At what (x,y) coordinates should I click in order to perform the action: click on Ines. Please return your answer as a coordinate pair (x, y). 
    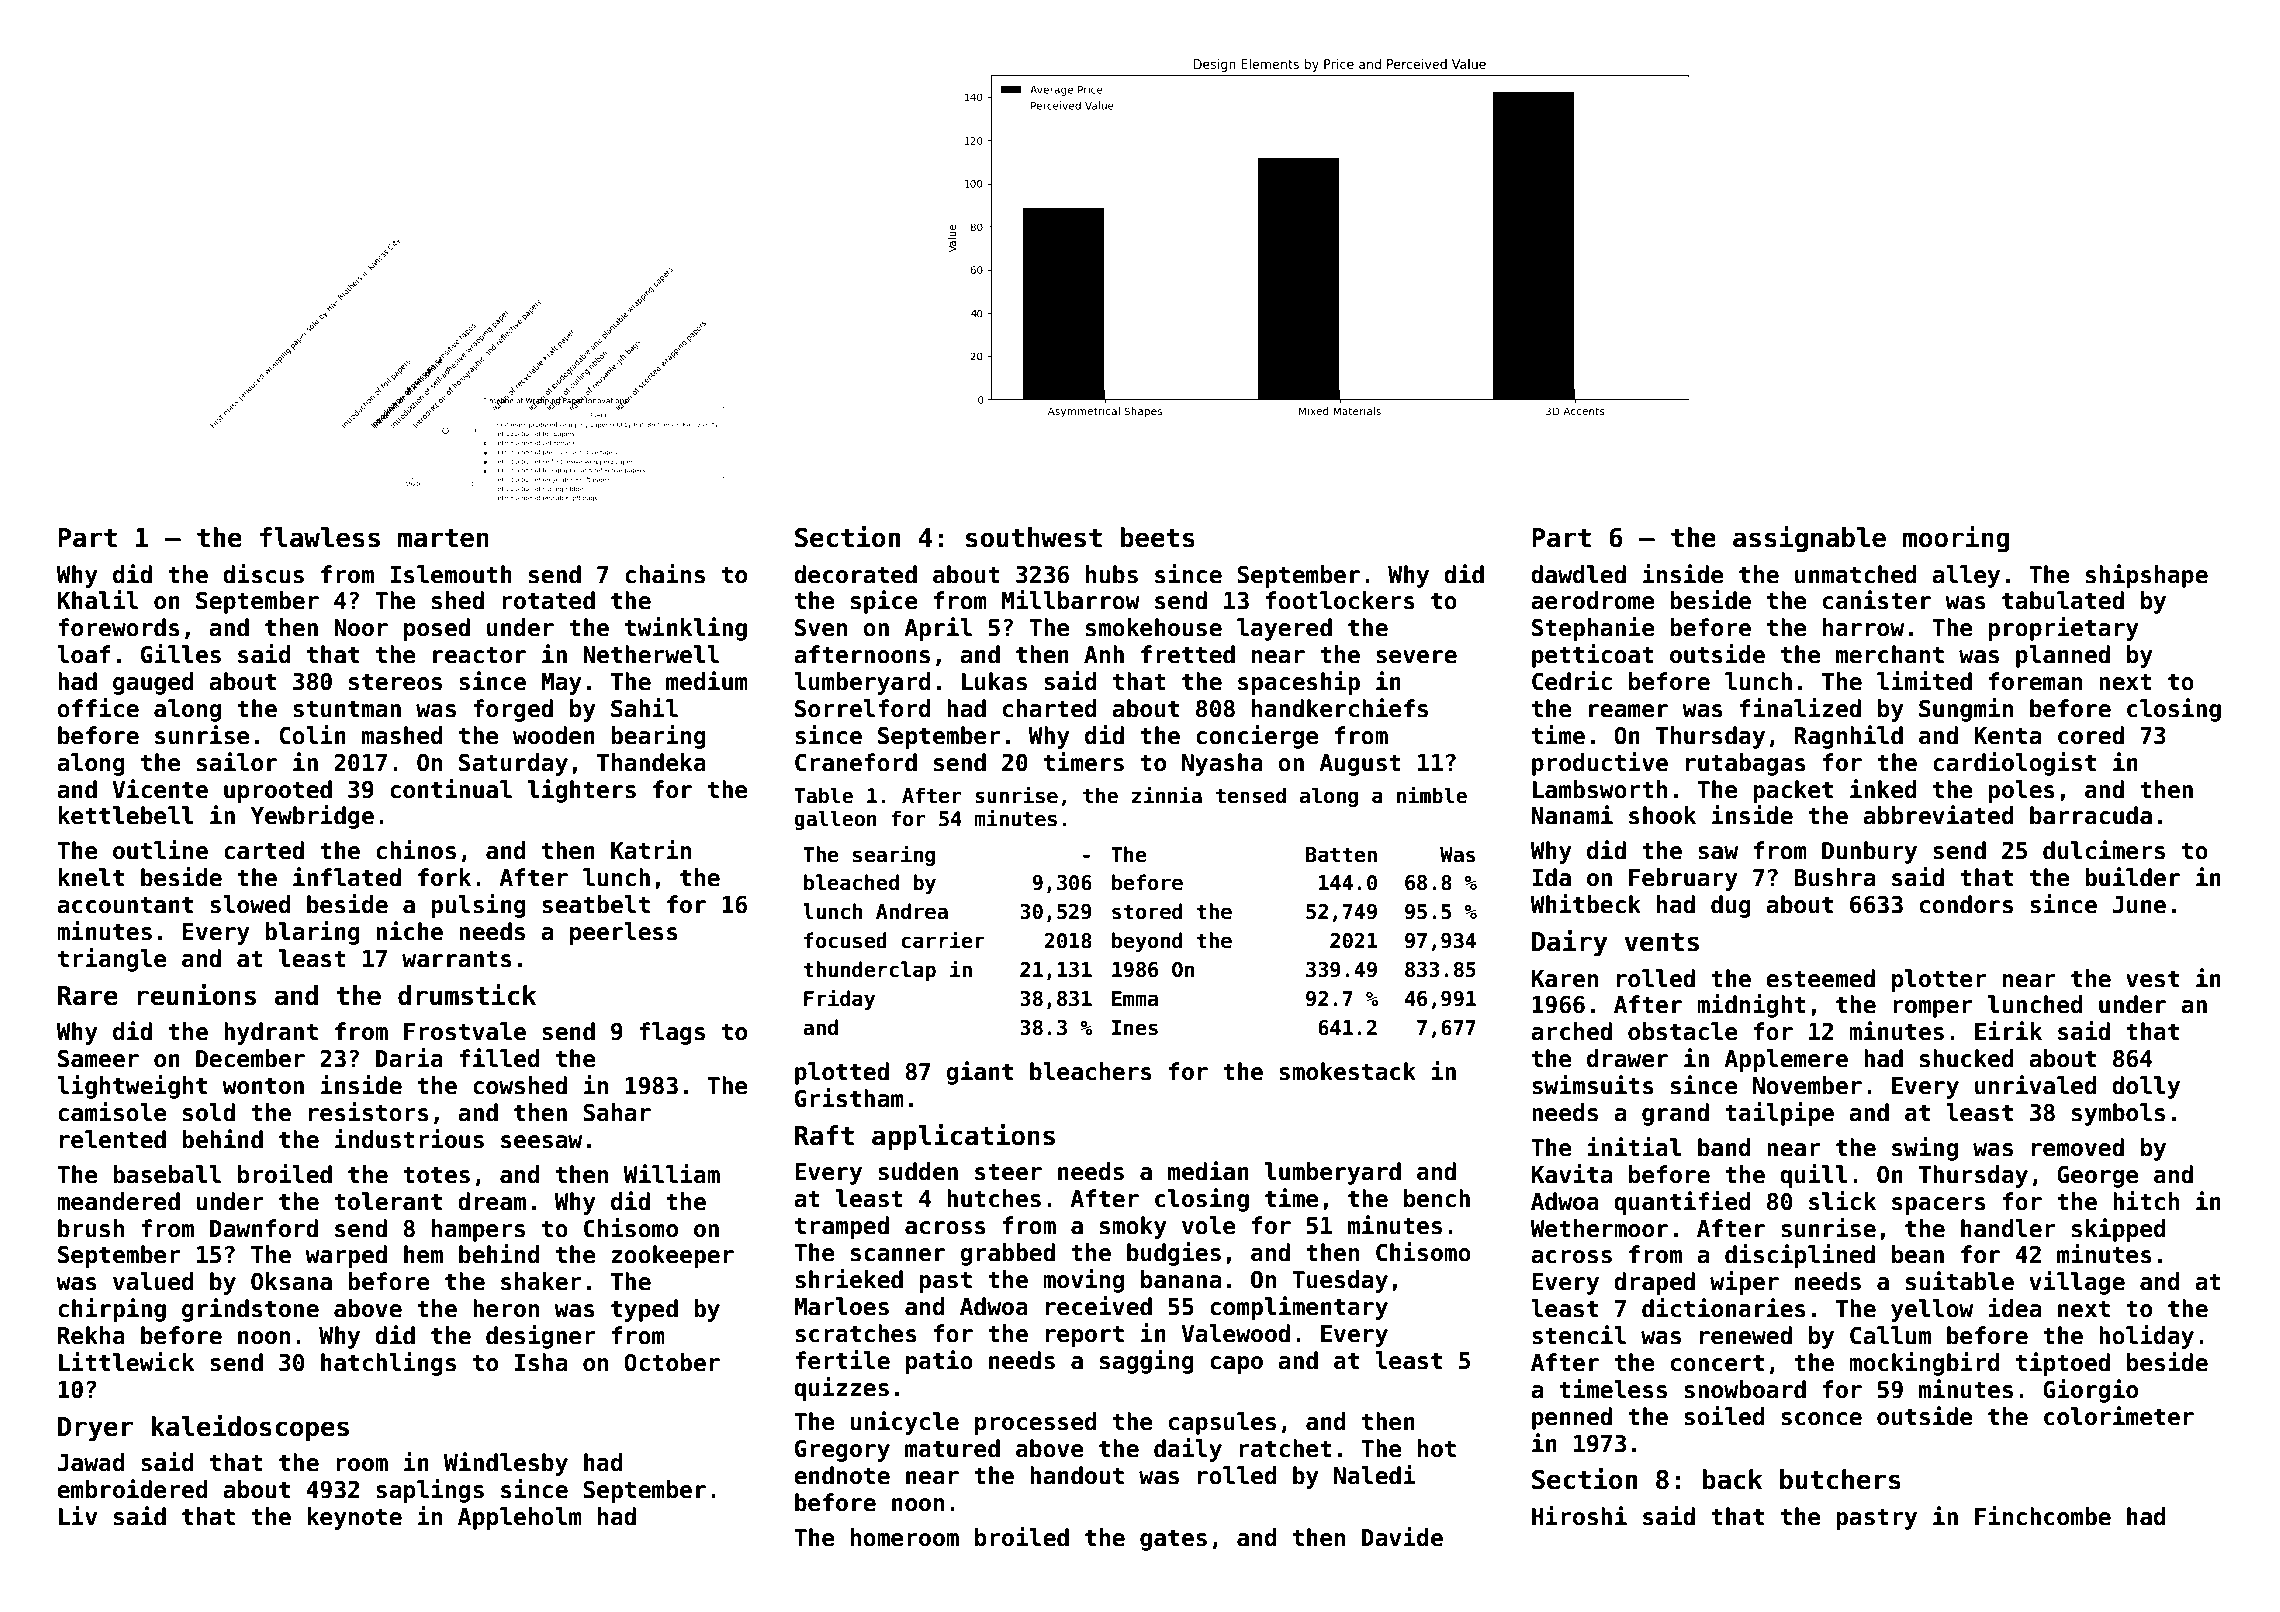
    Looking at the image, I should click on (1135, 1028).
